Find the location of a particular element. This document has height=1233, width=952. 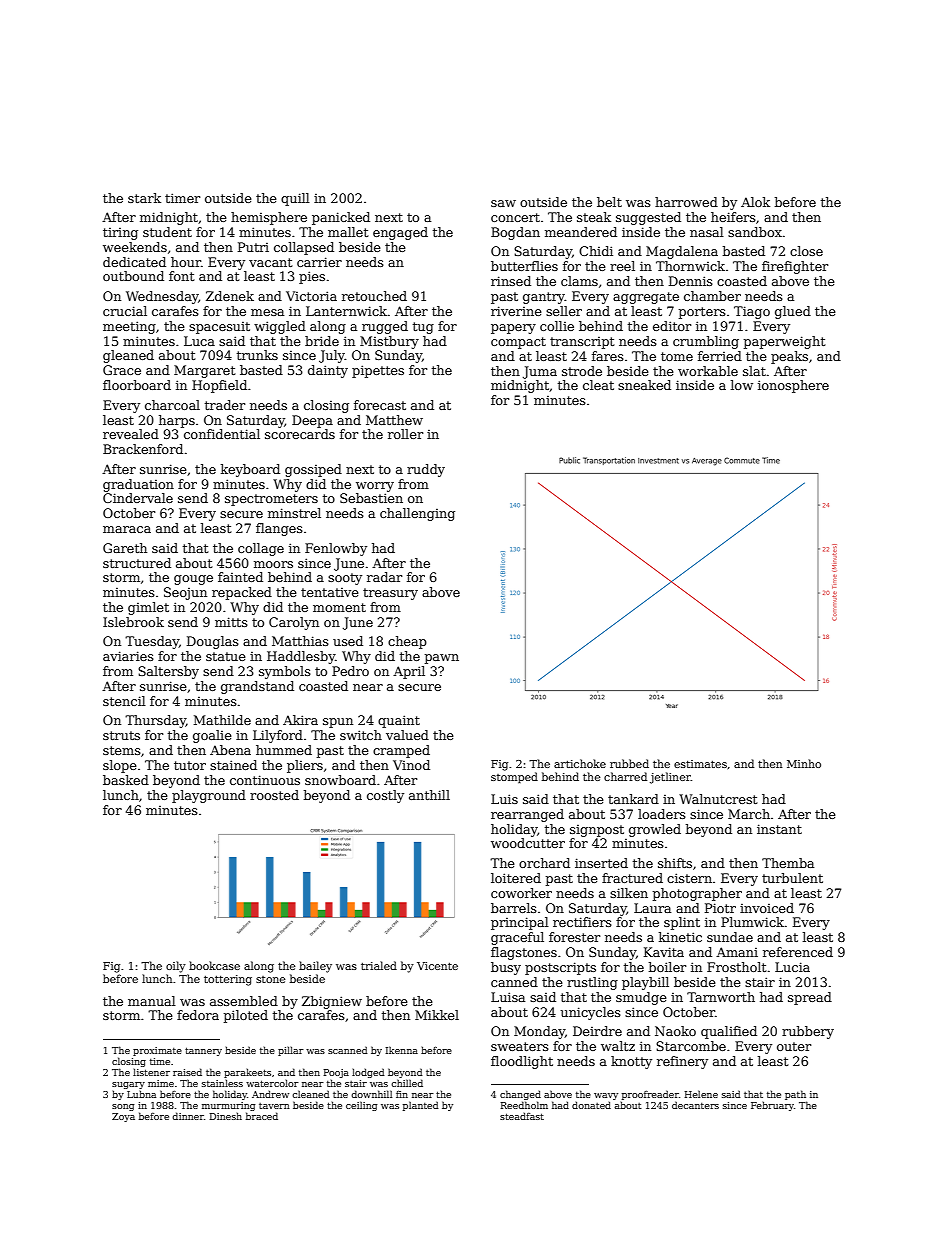

roller is located at coordinates (405, 434).
